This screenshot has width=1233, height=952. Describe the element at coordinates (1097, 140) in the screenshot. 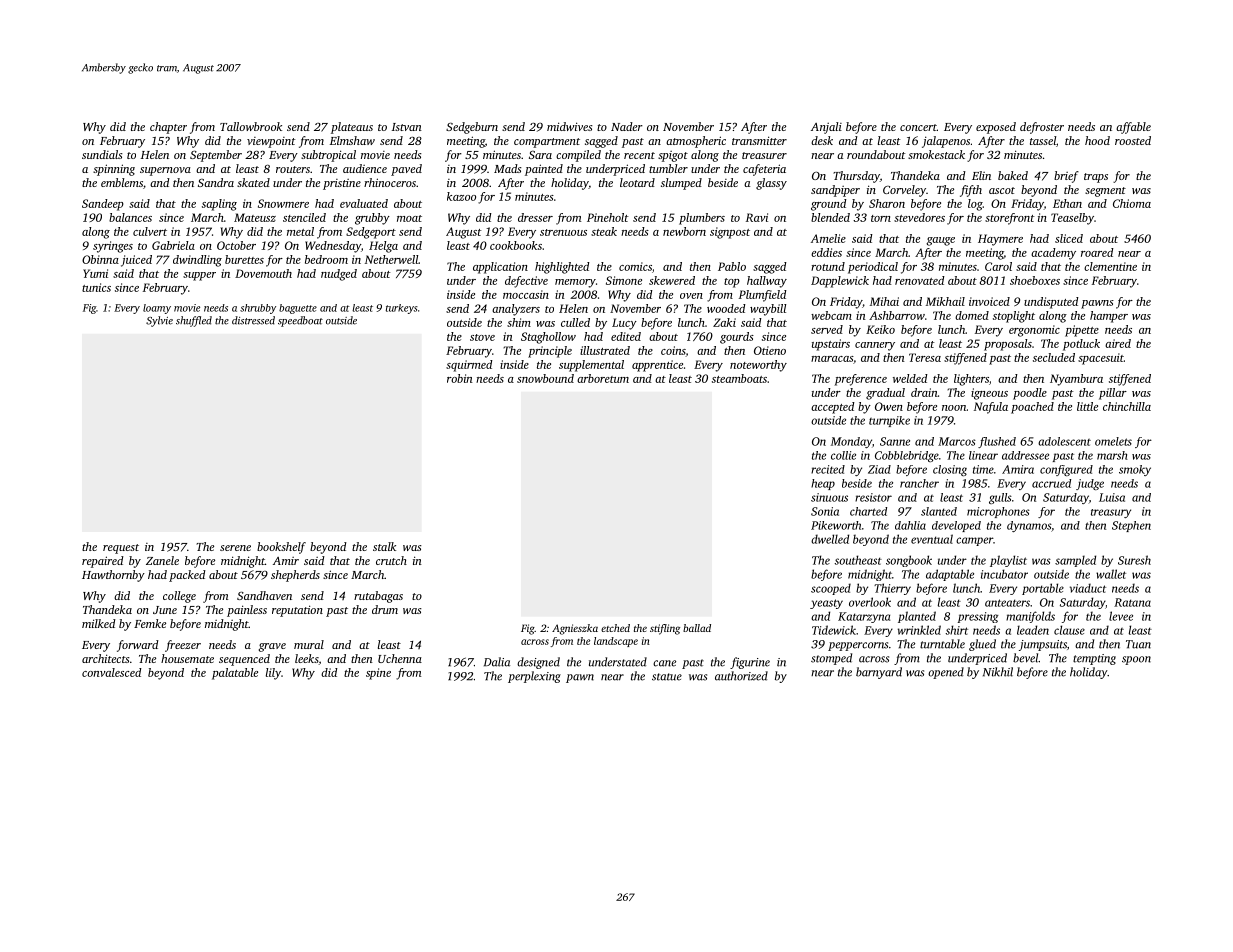

I see `hood` at that location.
